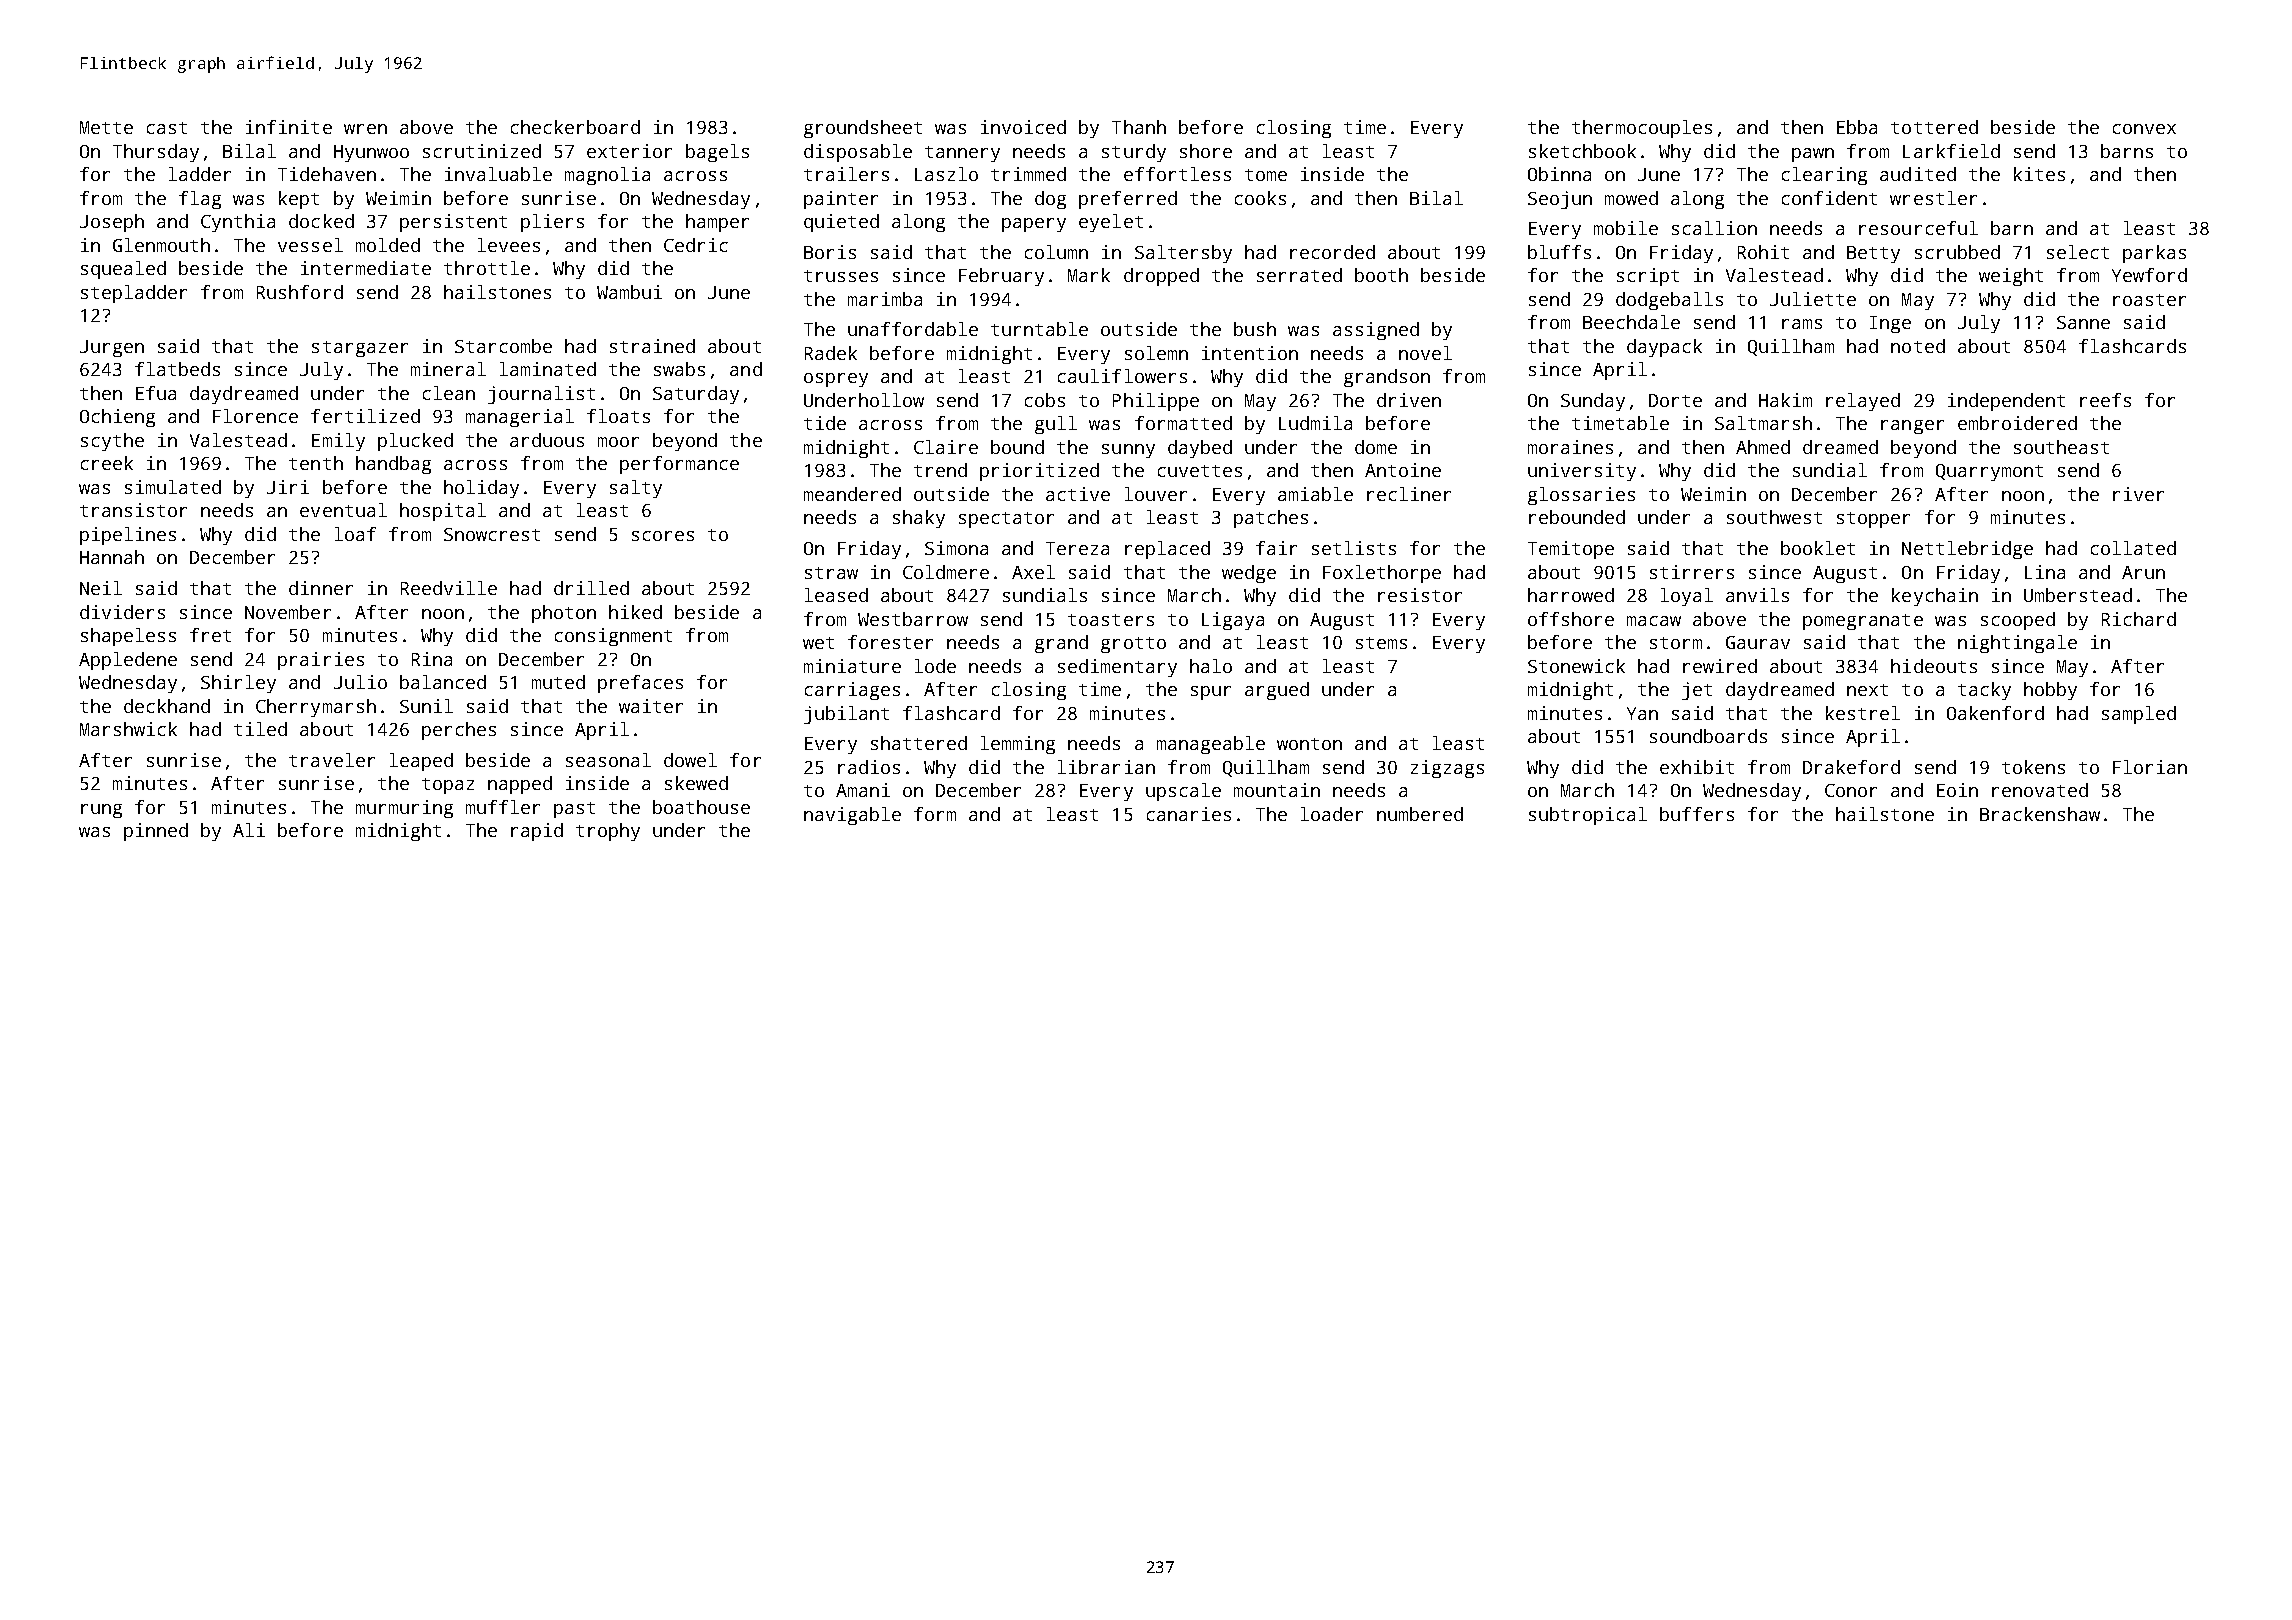  Describe the element at coordinates (156, 393) in the page. I see `Efua` at that location.
